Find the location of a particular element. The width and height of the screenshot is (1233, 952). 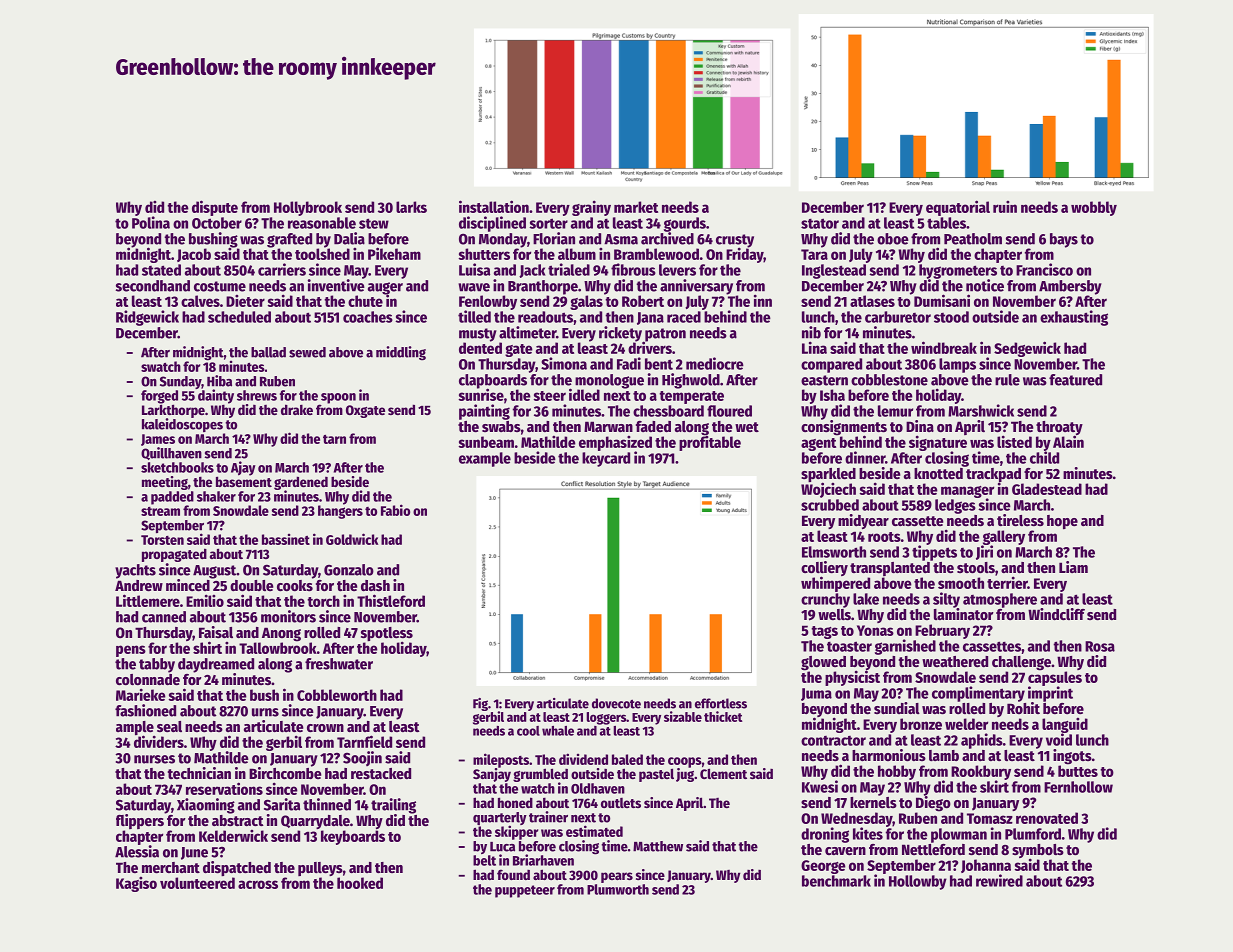

terrier is located at coordinates (1007, 582).
